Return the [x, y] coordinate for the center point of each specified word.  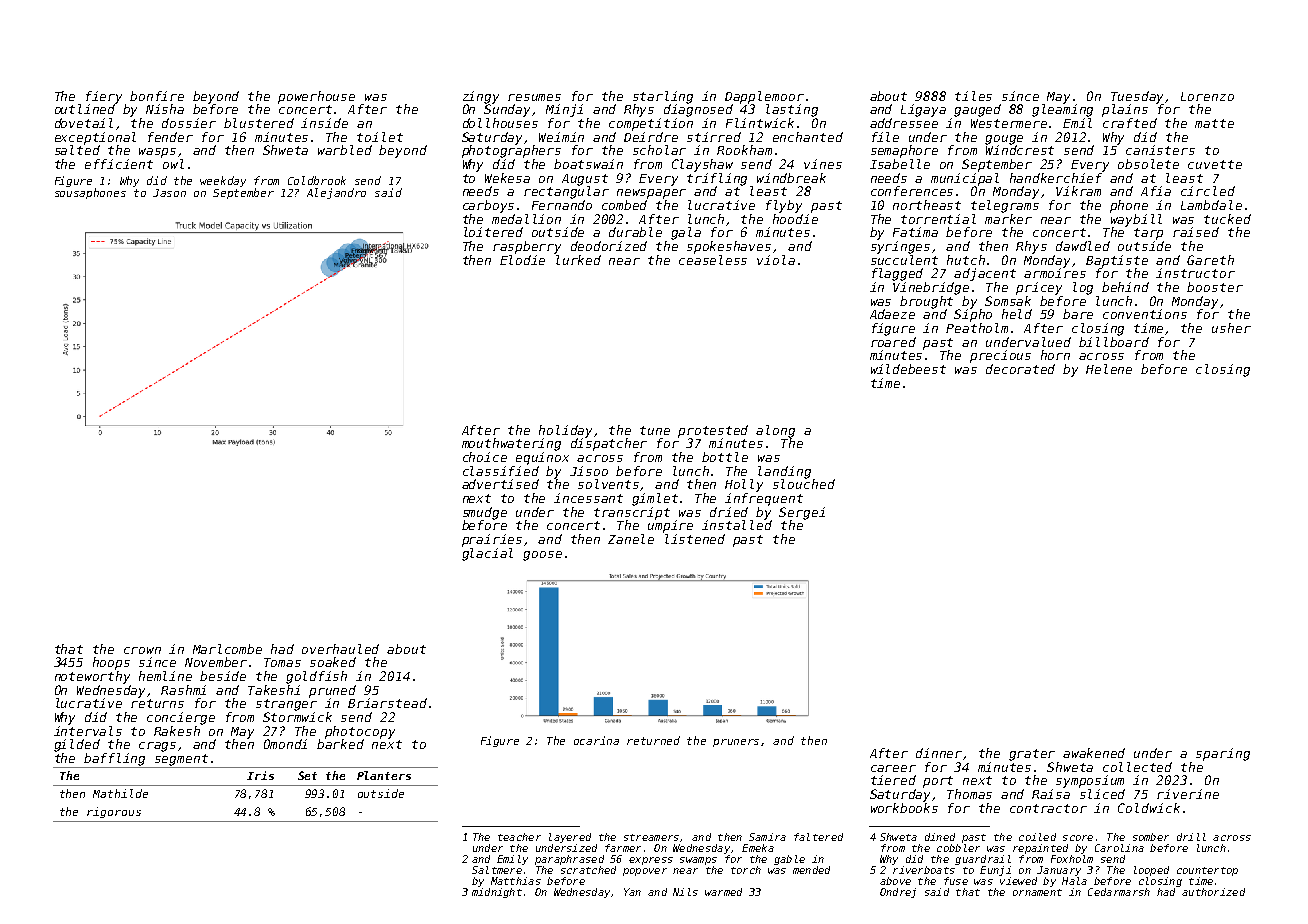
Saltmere [497, 870]
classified [501, 471]
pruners [736, 743]
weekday [223, 181]
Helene [1109, 369]
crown [142, 650]
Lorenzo [1207, 96]
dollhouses [500, 123]
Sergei [802, 513]
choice [485, 457]
